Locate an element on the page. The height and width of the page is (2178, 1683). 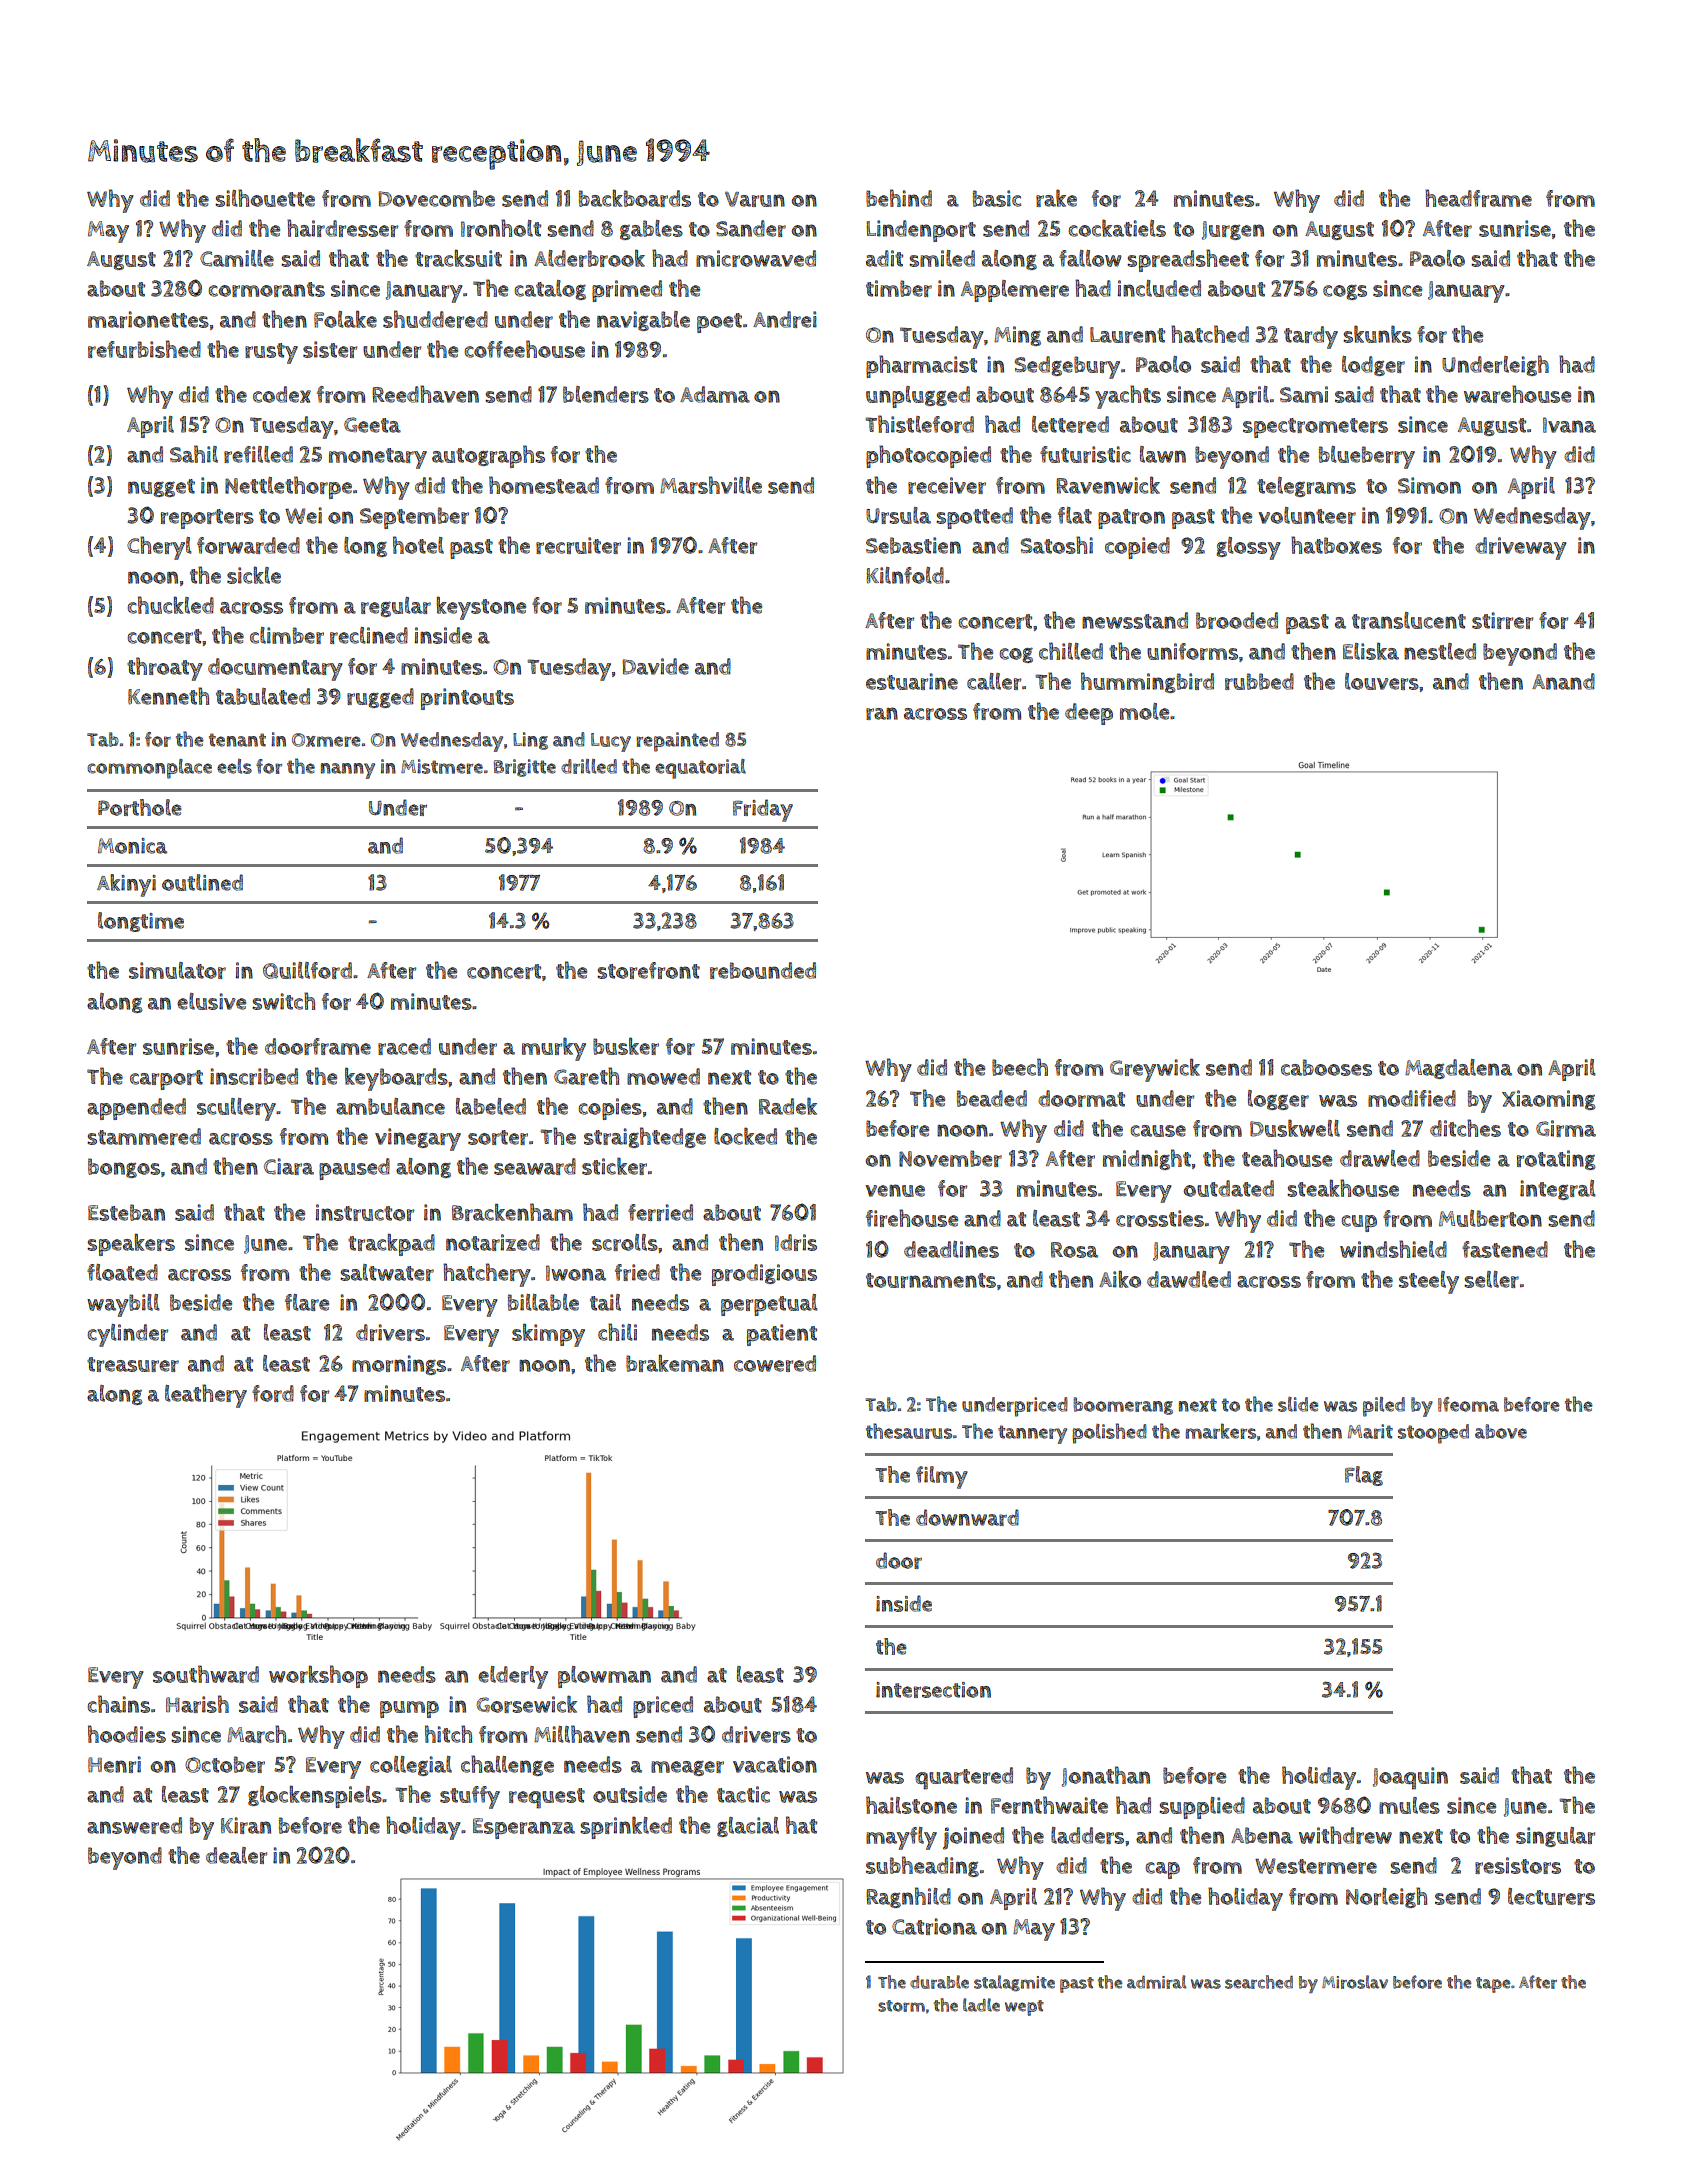
printouts is located at coordinates (467, 699).
